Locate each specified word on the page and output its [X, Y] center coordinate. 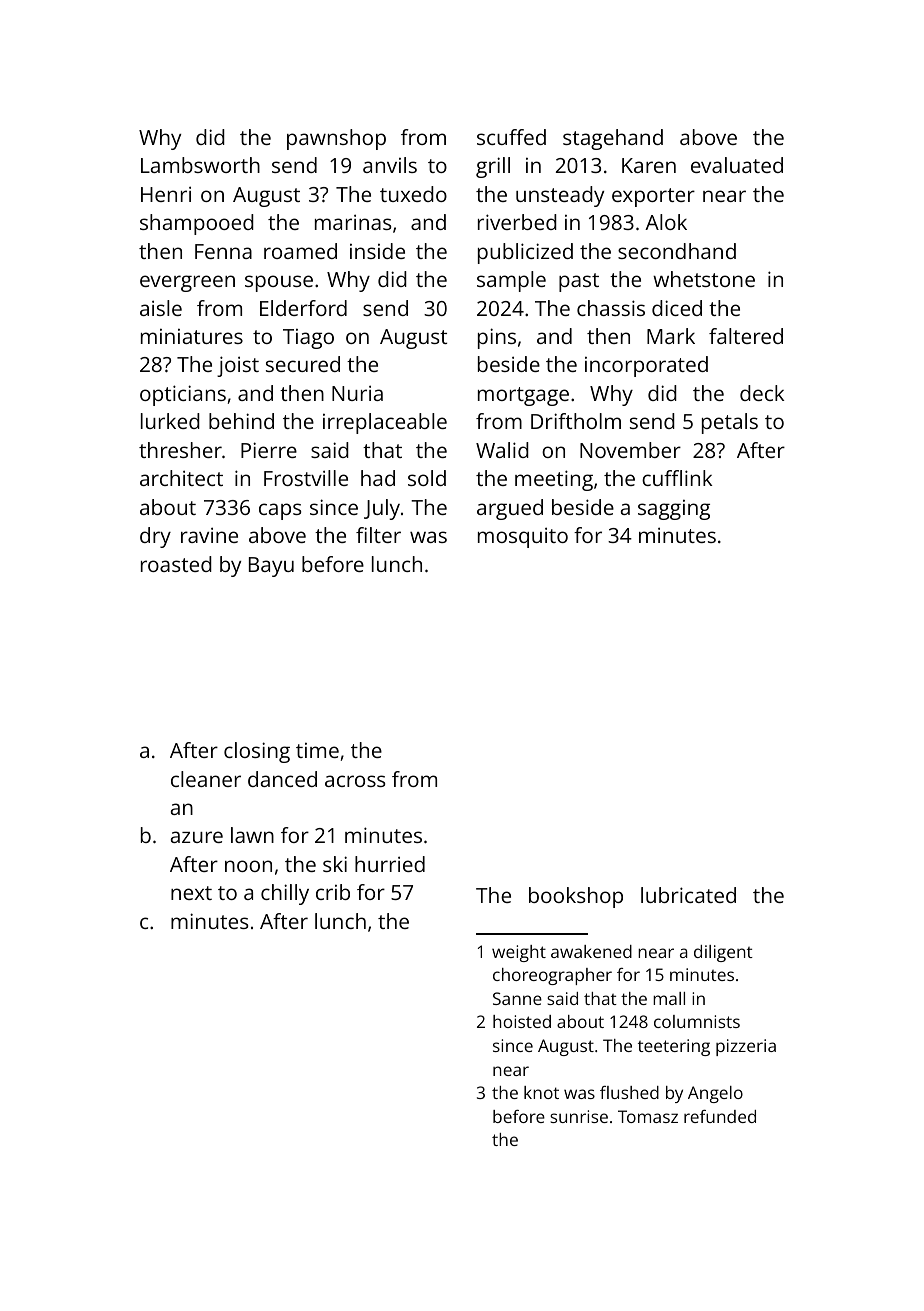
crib [333, 892]
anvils [390, 165]
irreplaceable [385, 423]
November [630, 450]
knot [541, 1092]
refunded [720, 1116]
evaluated [737, 165]
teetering [674, 1047]
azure [197, 837]
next [191, 893]
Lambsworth [200, 165]
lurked [170, 421]
